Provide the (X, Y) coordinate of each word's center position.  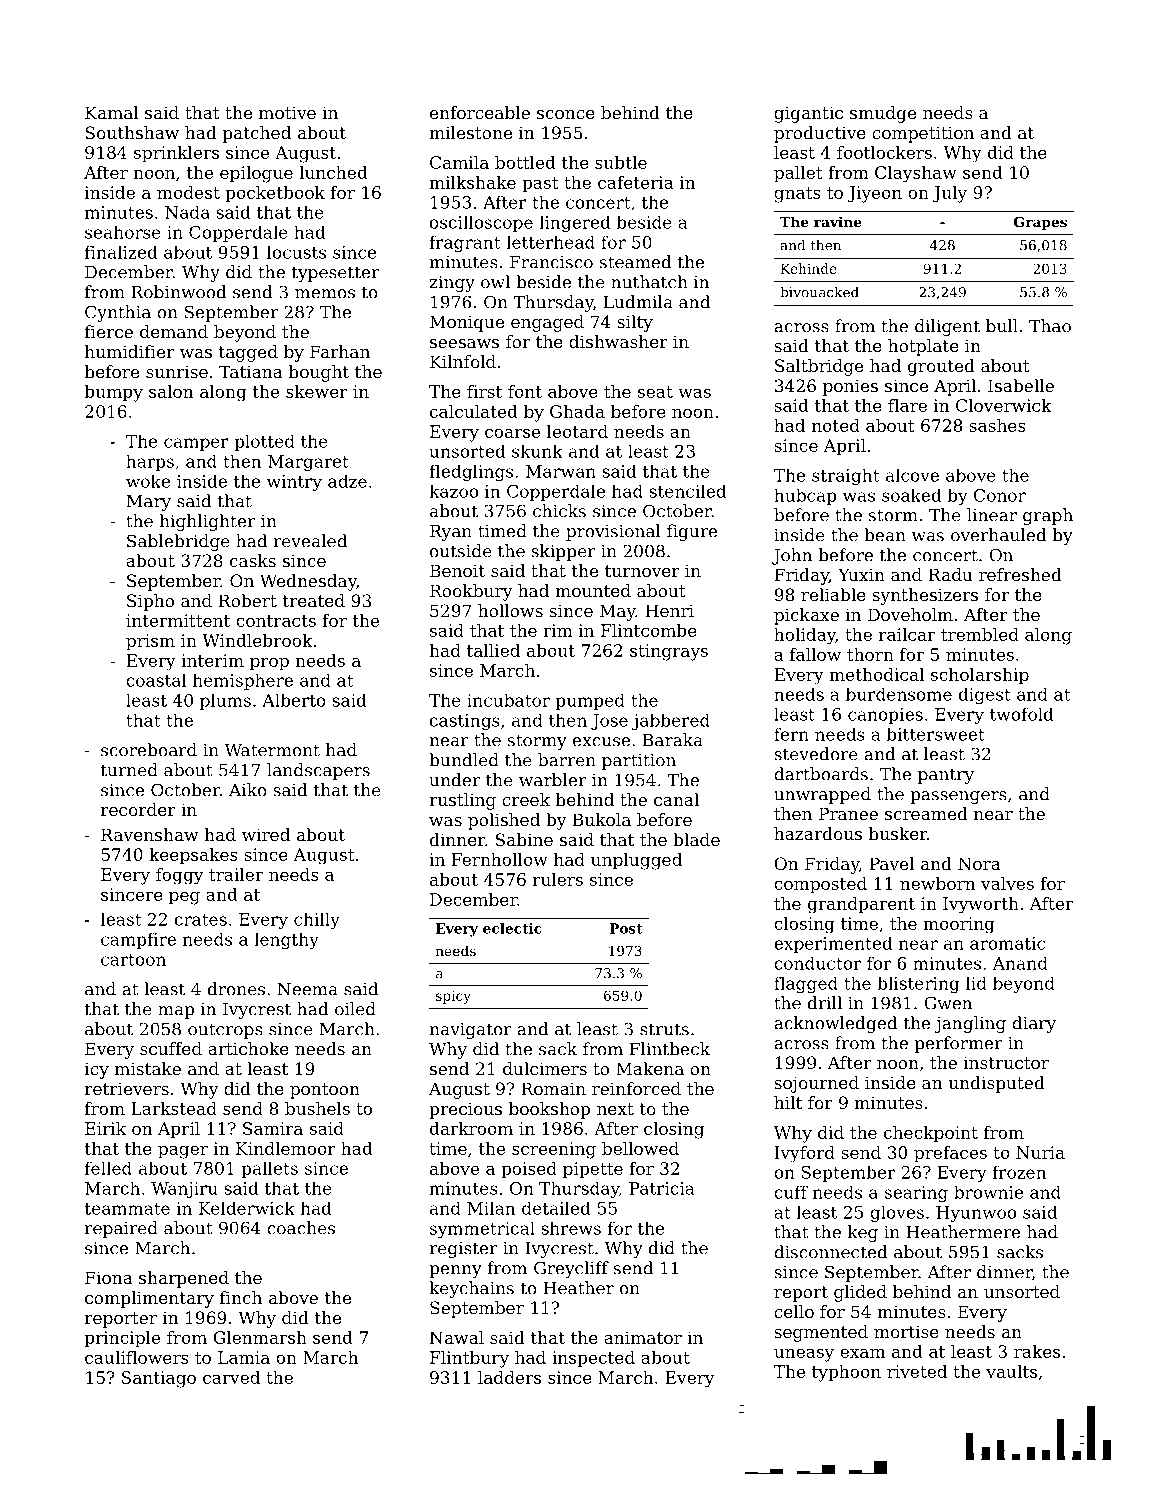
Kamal (112, 112)
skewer (317, 391)
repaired (121, 1229)
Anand (1020, 963)
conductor (817, 963)
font (525, 391)
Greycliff (571, 1269)
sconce (566, 114)
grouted (941, 367)
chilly (317, 921)
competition (923, 134)
